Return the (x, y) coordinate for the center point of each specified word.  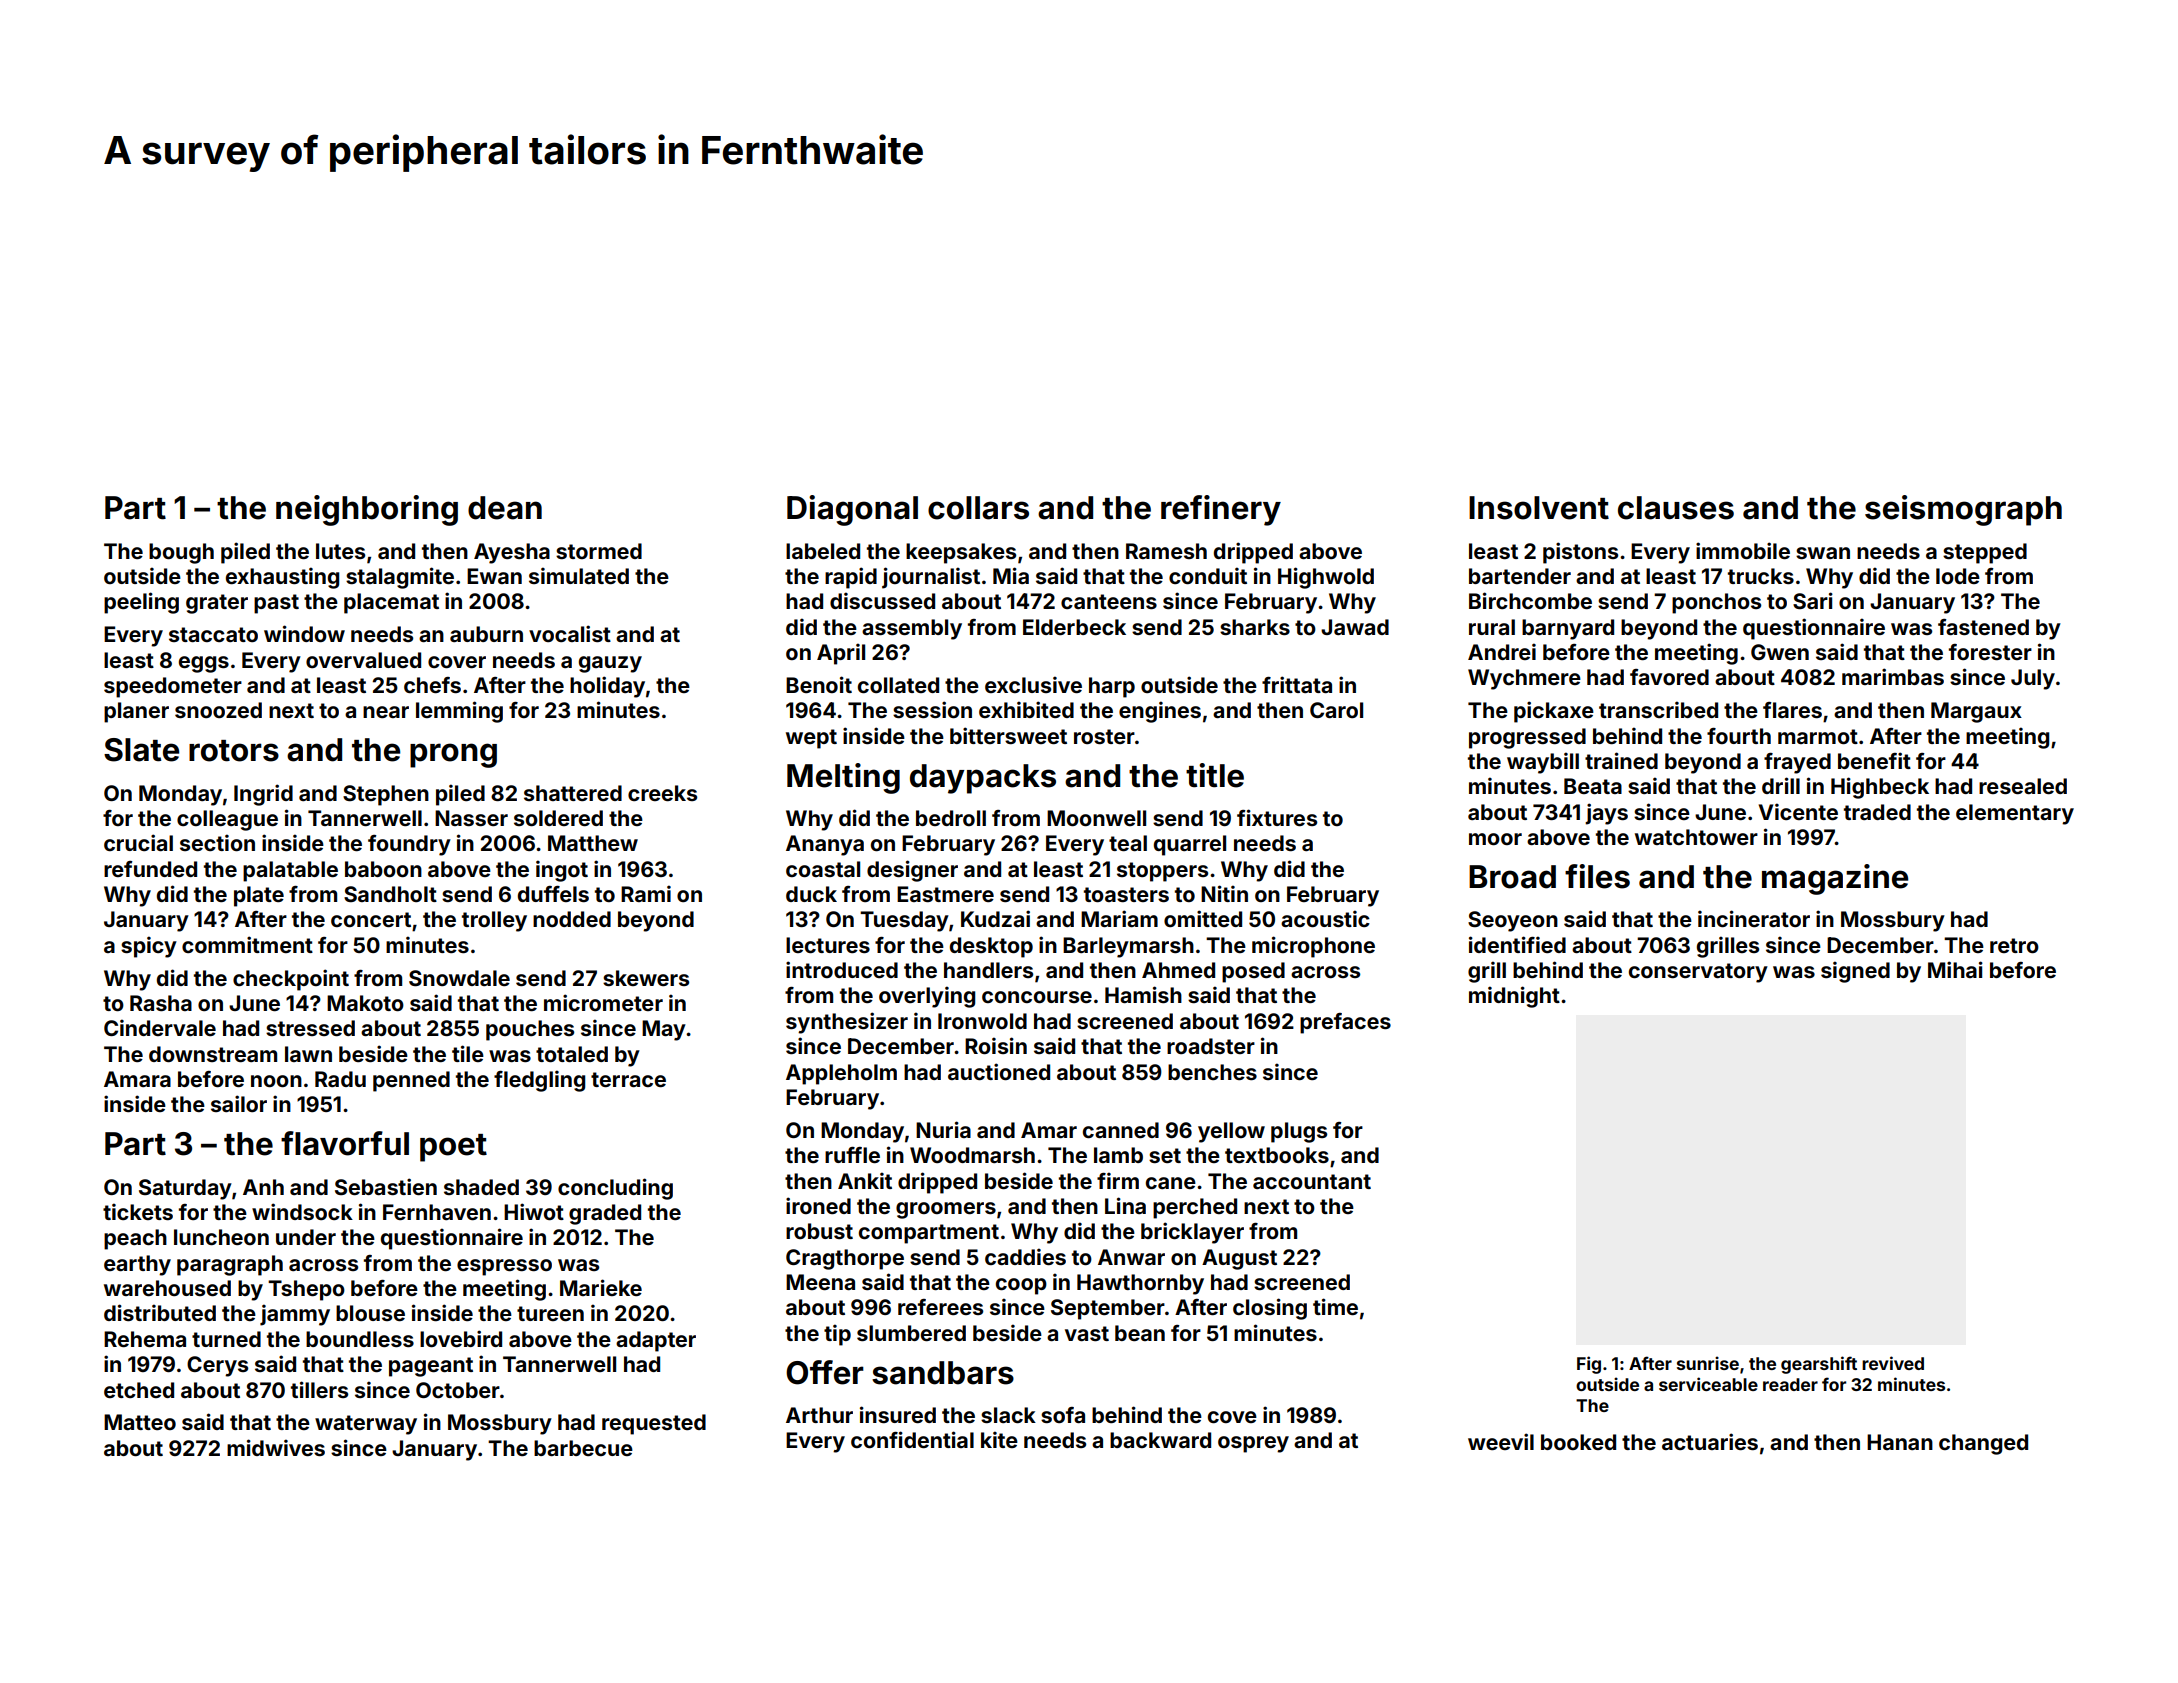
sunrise (1708, 1363)
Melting (843, 778)
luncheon (221, 1237)
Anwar (1131, 1257)
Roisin (996, 1045)
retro (2014, 945)
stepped (1985, 553)
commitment (247, 944)
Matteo (140, 1422)
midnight (1514, 997)
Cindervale (160, 1027)
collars (978, 508)
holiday (607, 687)
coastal (823, 869)
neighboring (367, 510)
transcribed (1658, 709)
